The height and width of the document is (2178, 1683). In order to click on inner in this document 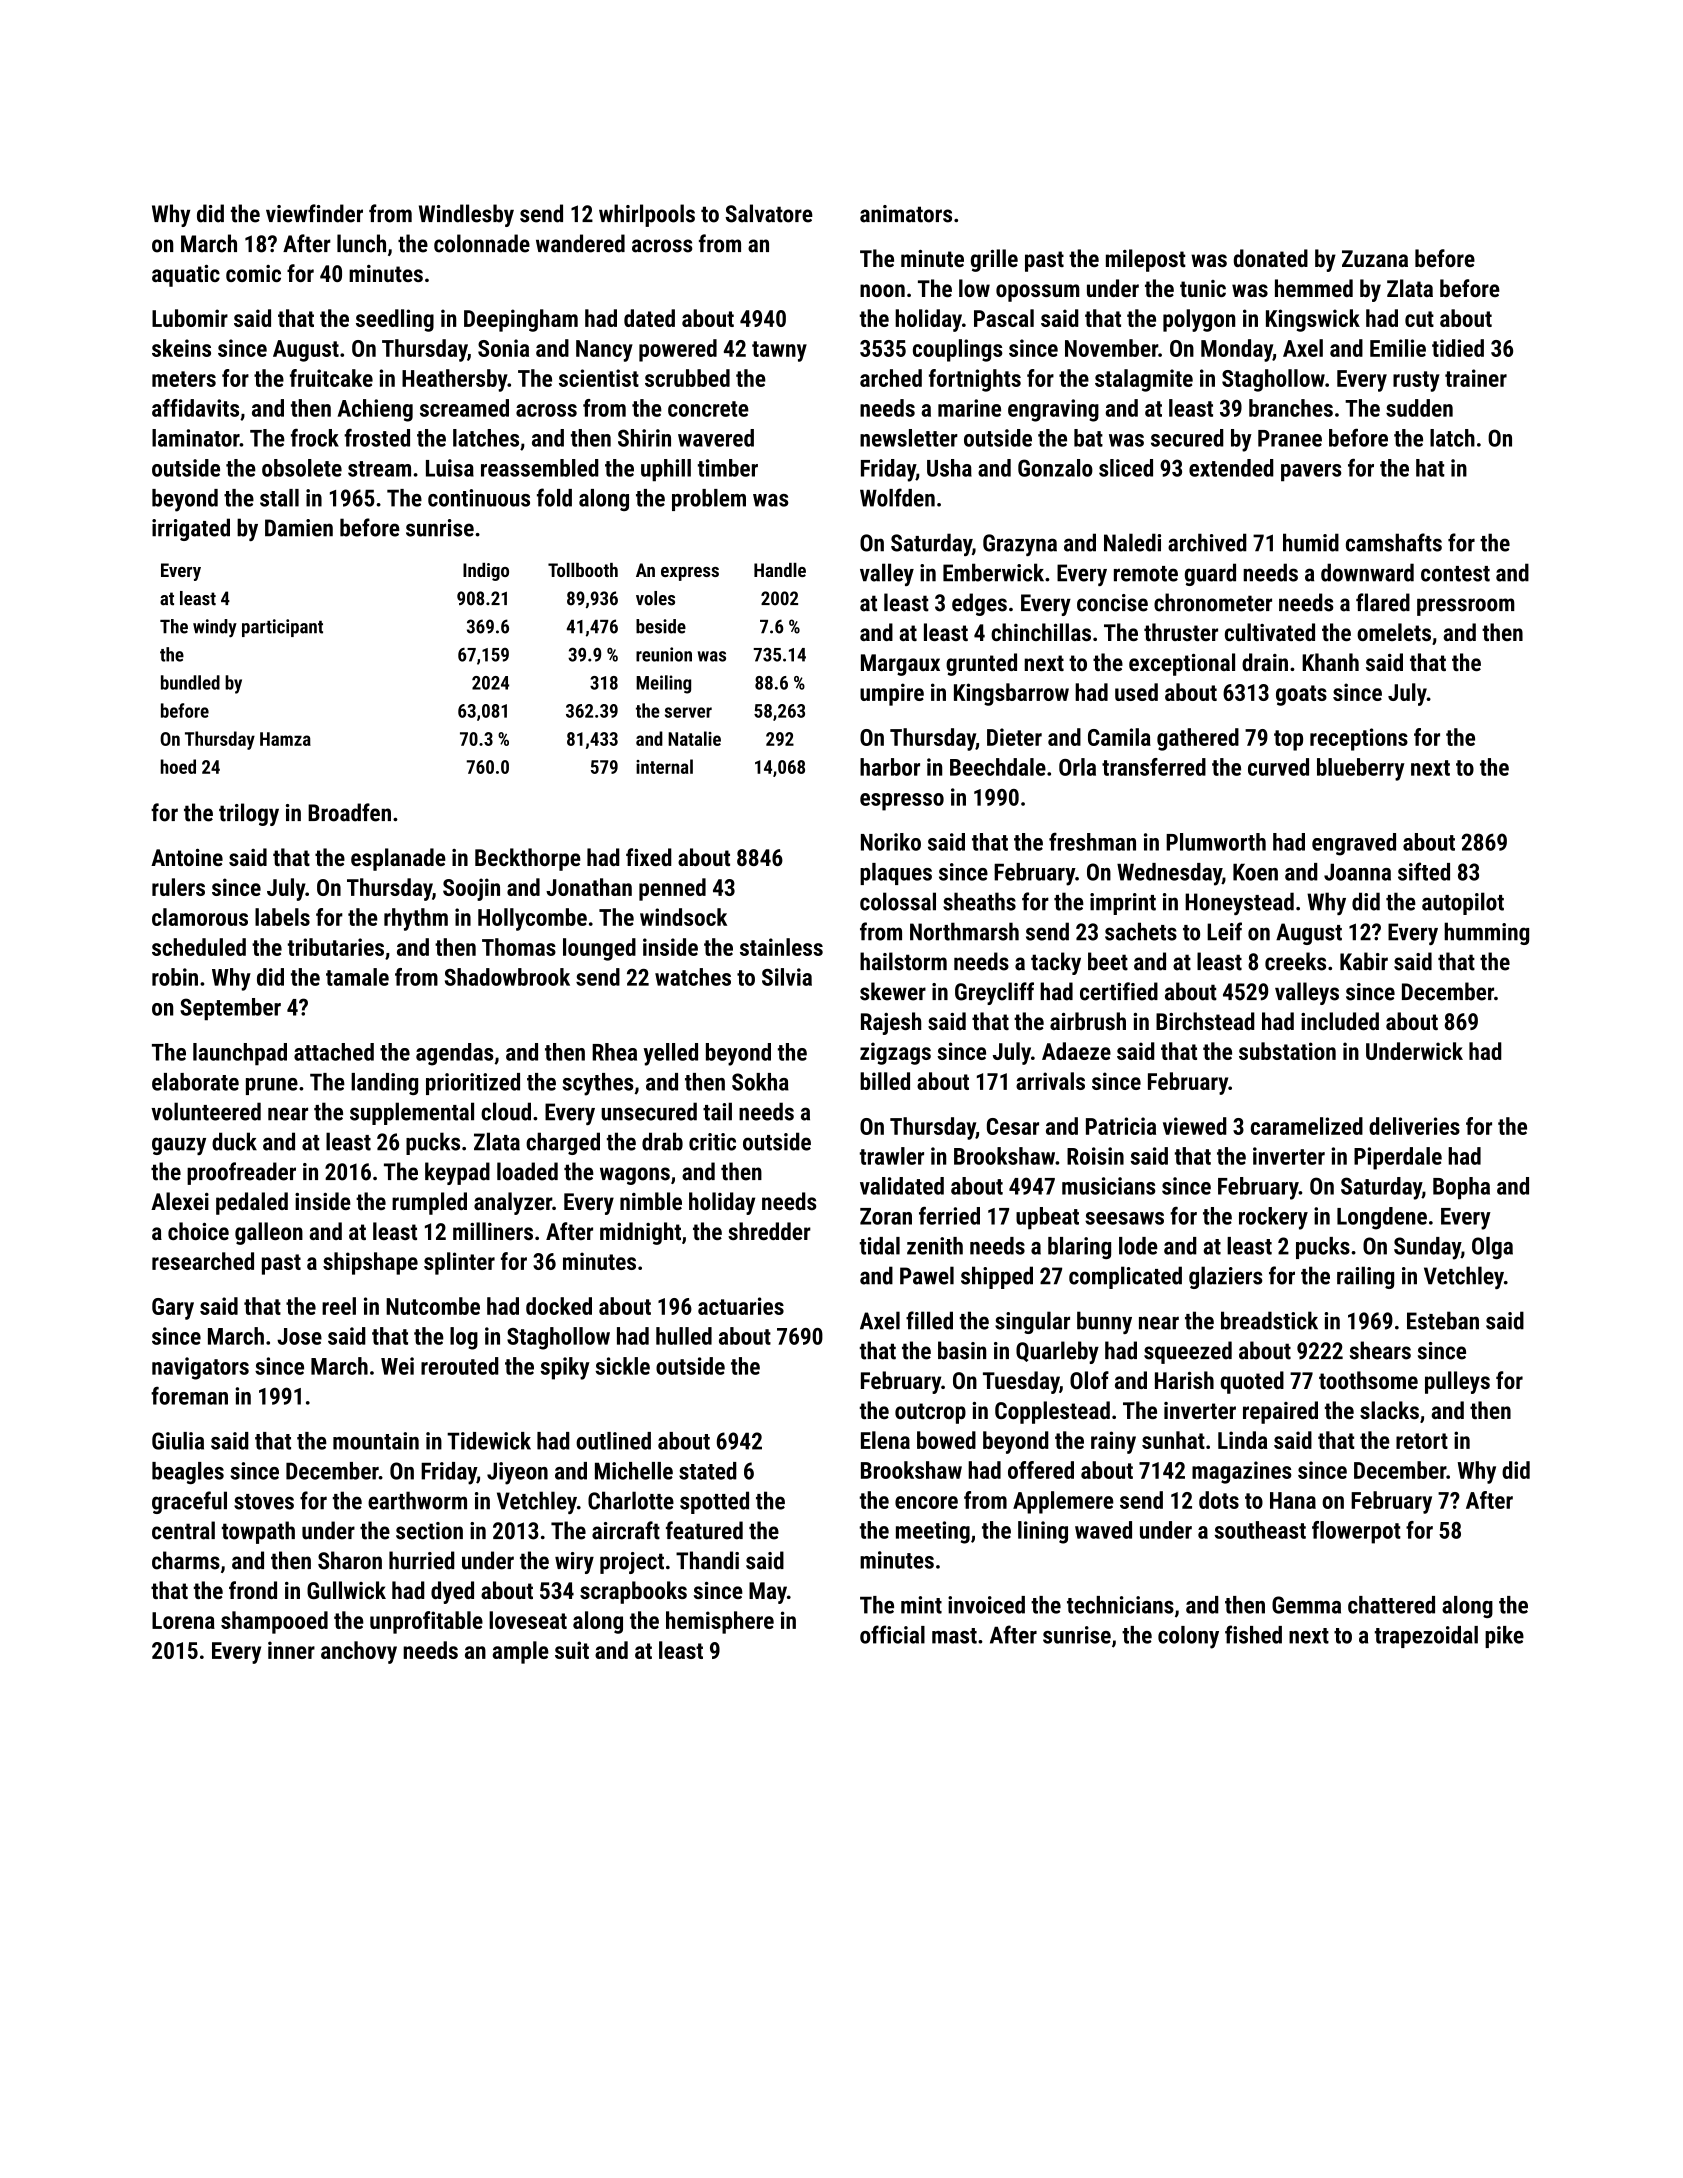, I will do `click(291, 1650)`.
